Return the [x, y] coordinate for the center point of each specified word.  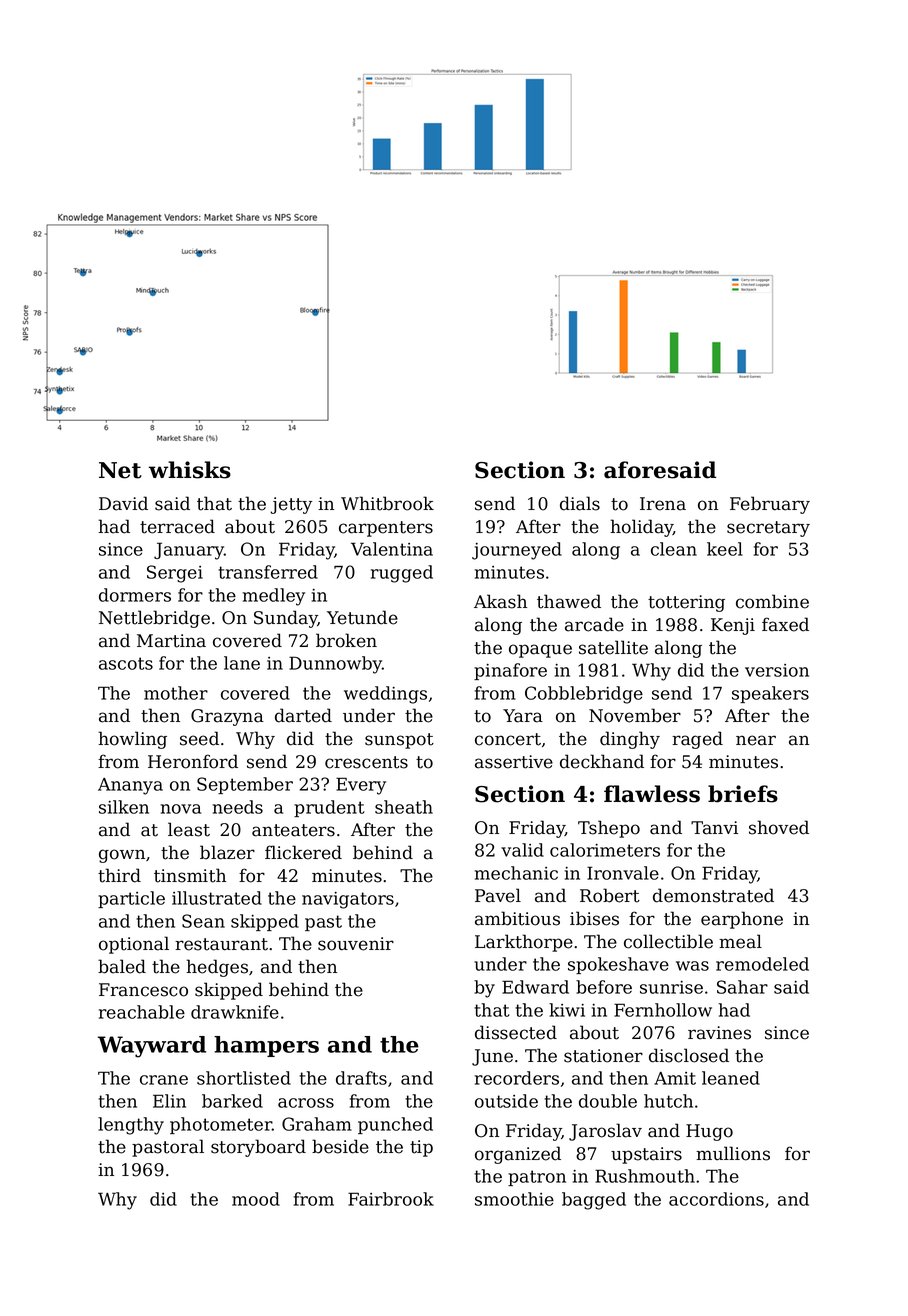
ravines [719, 1033]
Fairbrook [391, 1199]
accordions [716, 1199]
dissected [516, 1032]
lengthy [131, 1126]
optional [134, 945]
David [123, 503]
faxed [785, 624]
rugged [402, 574]
